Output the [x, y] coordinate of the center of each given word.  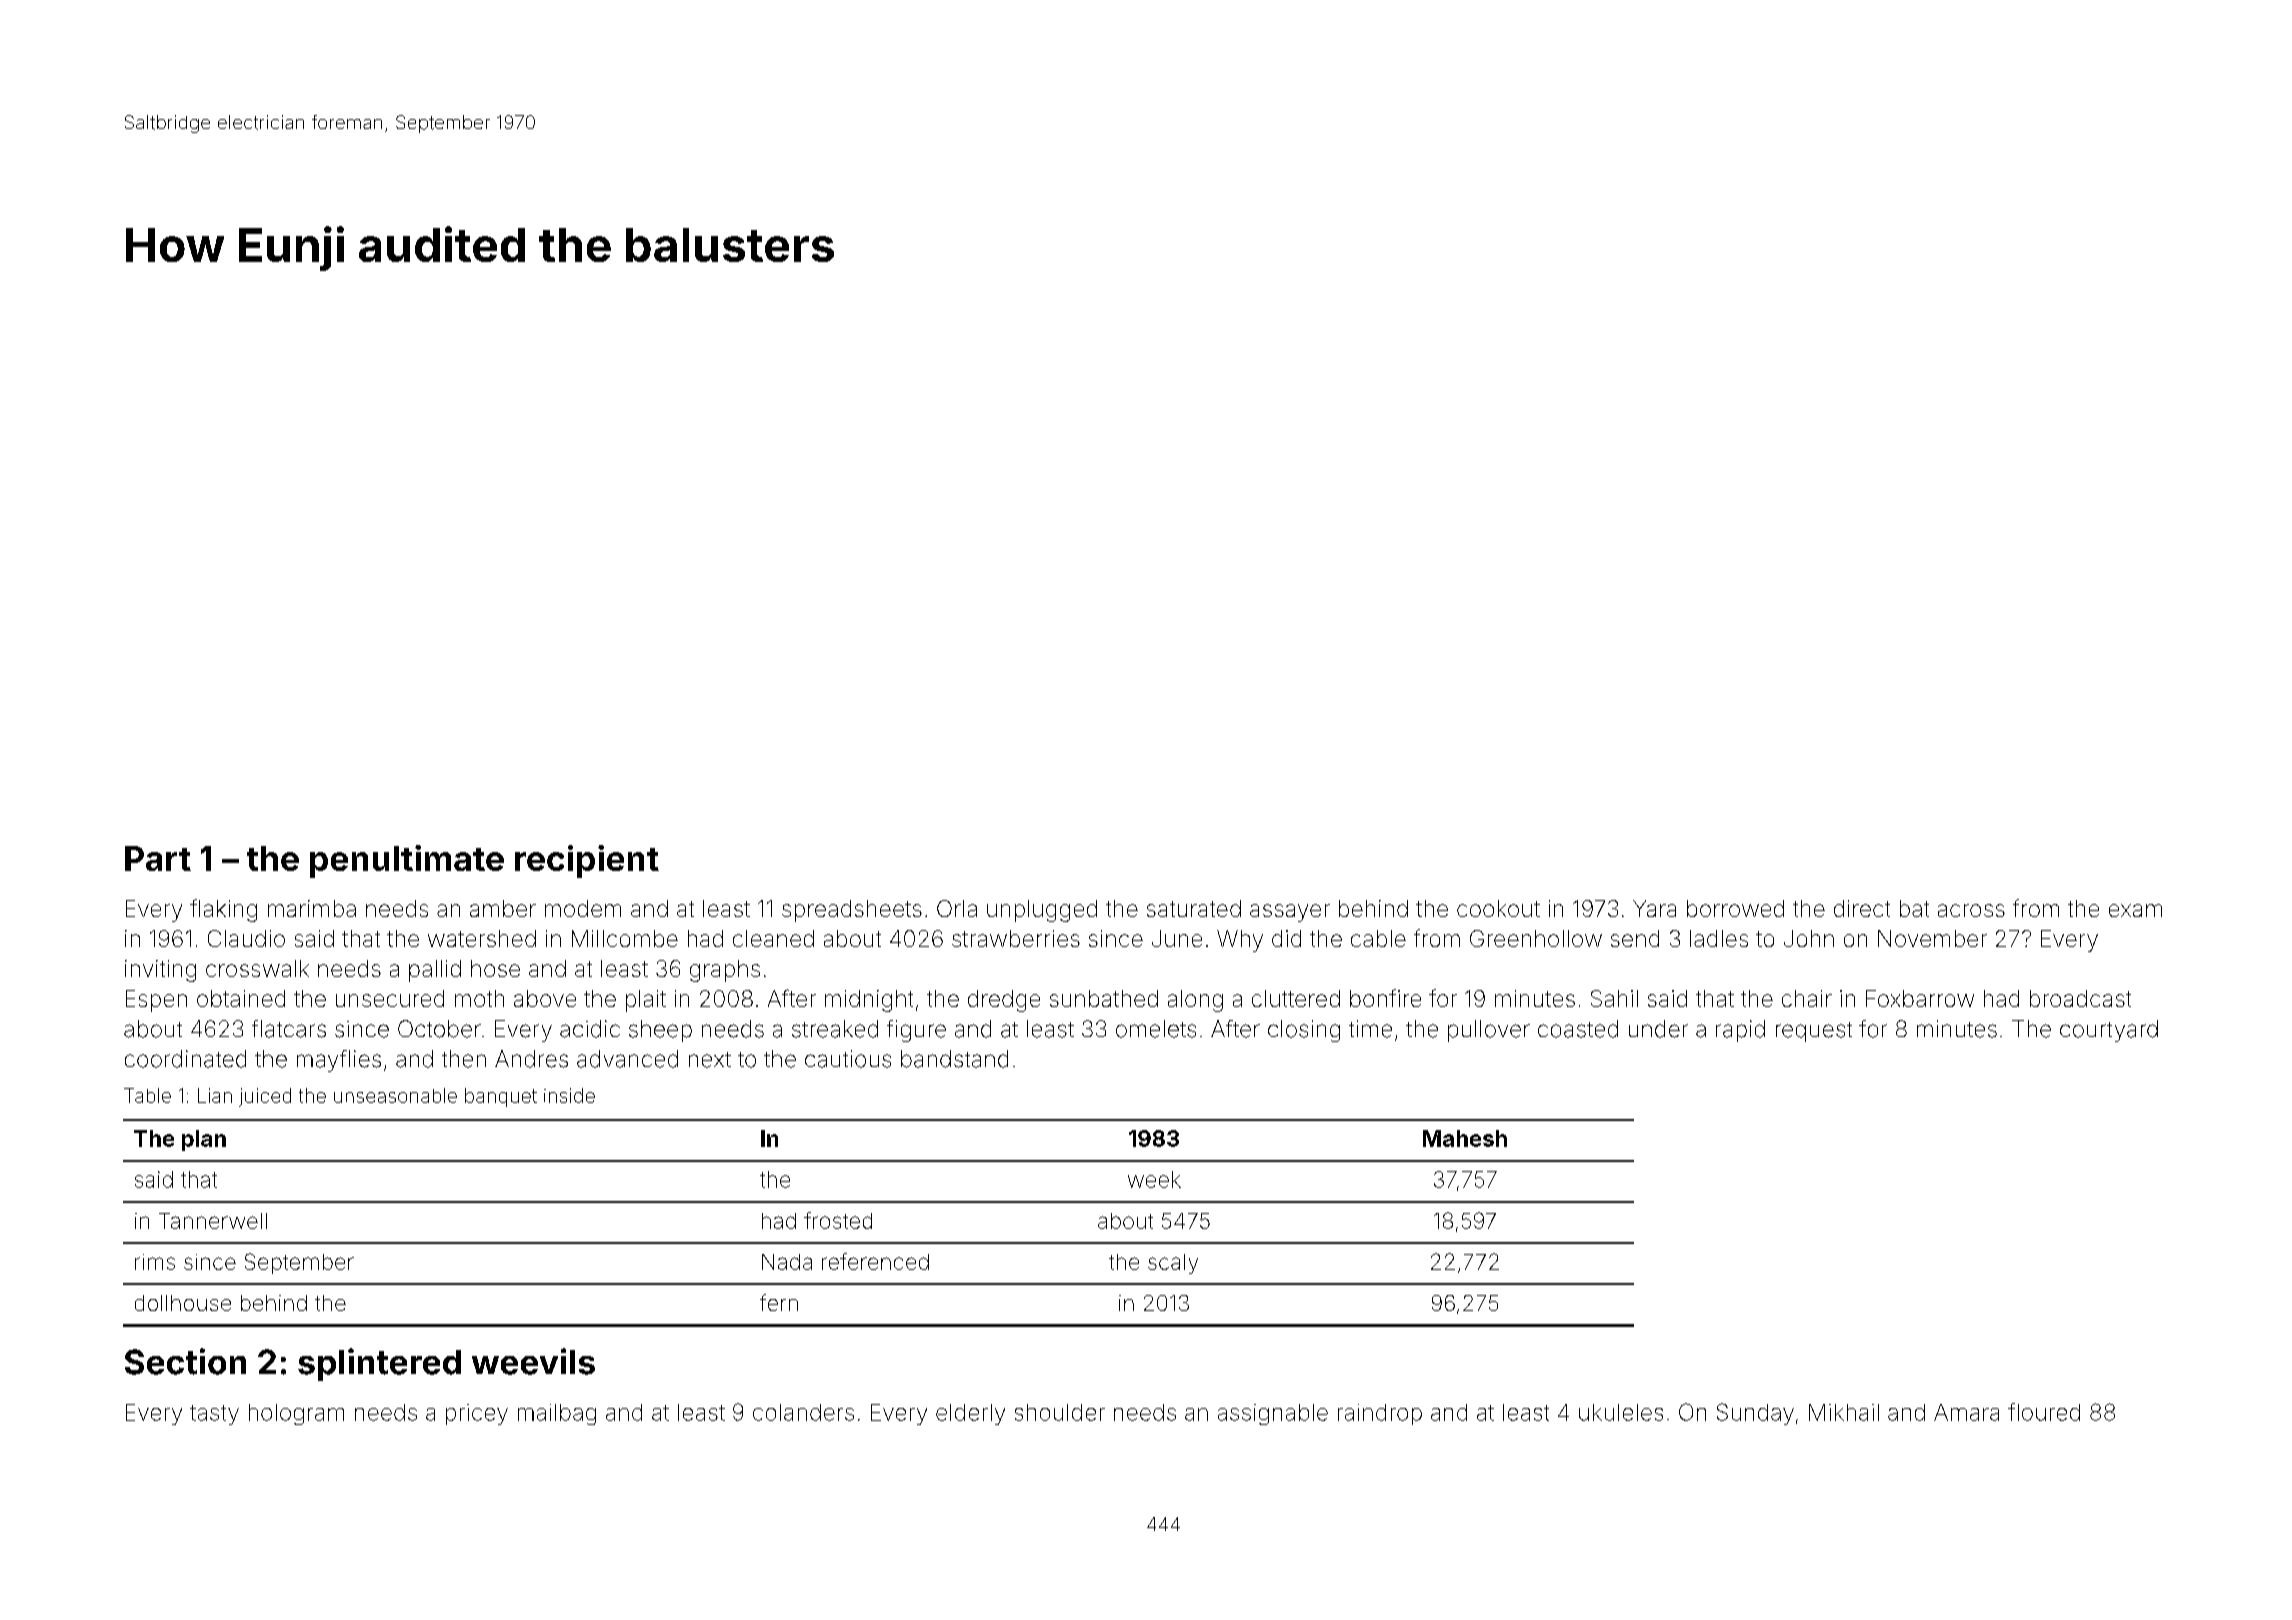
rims [155, 1262]
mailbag [557, 1414]
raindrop [1380, 1414]
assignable [1273, 1414]
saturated [1194, 908]
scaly [1173, 1264]
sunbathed [1104, 998]
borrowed [1735, 908]
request [1814, 1032]
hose [495, 968]
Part [158, 858]
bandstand [954, 1059]
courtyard [2109, 1031]
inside [569, 1095]
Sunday [1755, 1414]
